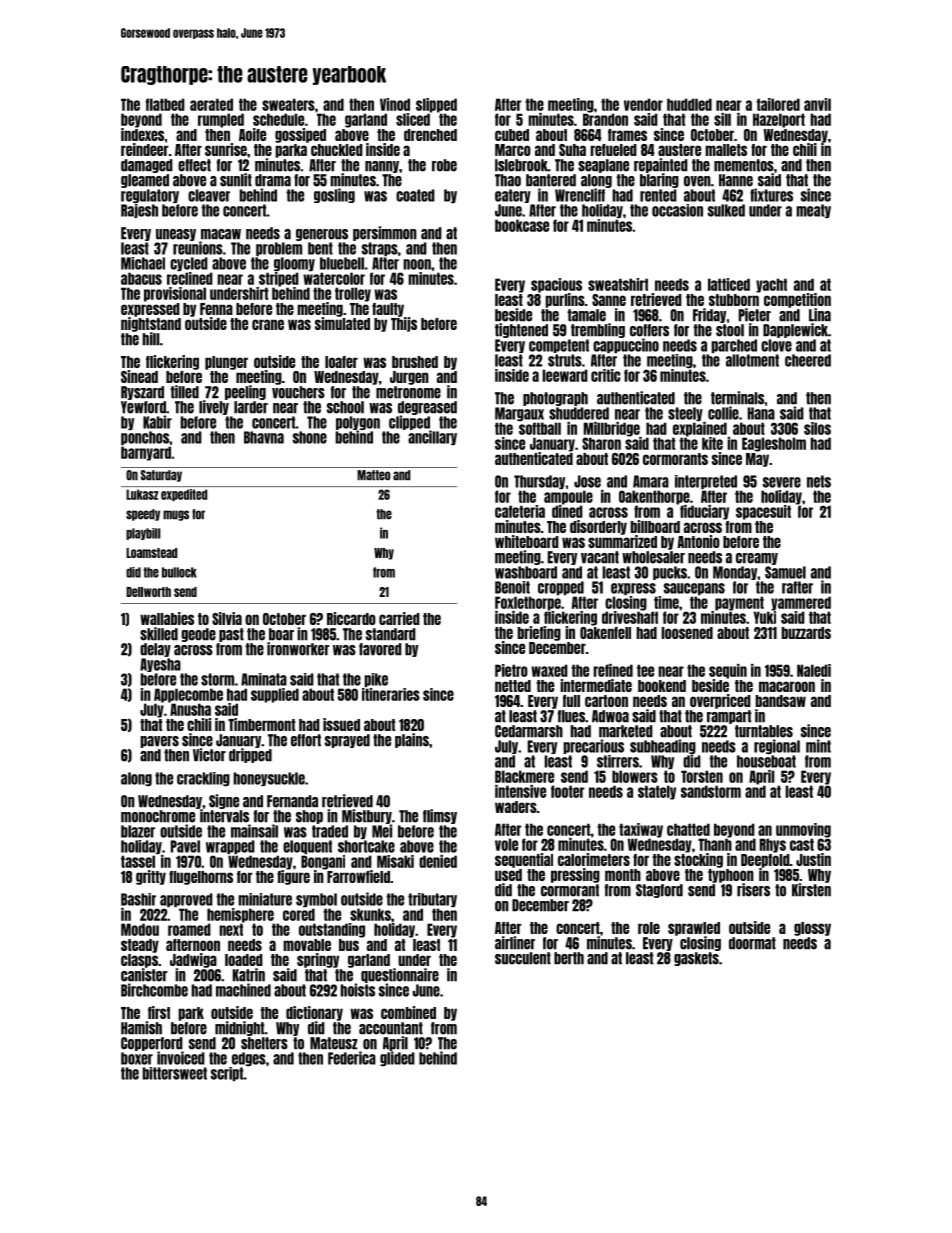  I want to click on indexes, so click(142, 134).
